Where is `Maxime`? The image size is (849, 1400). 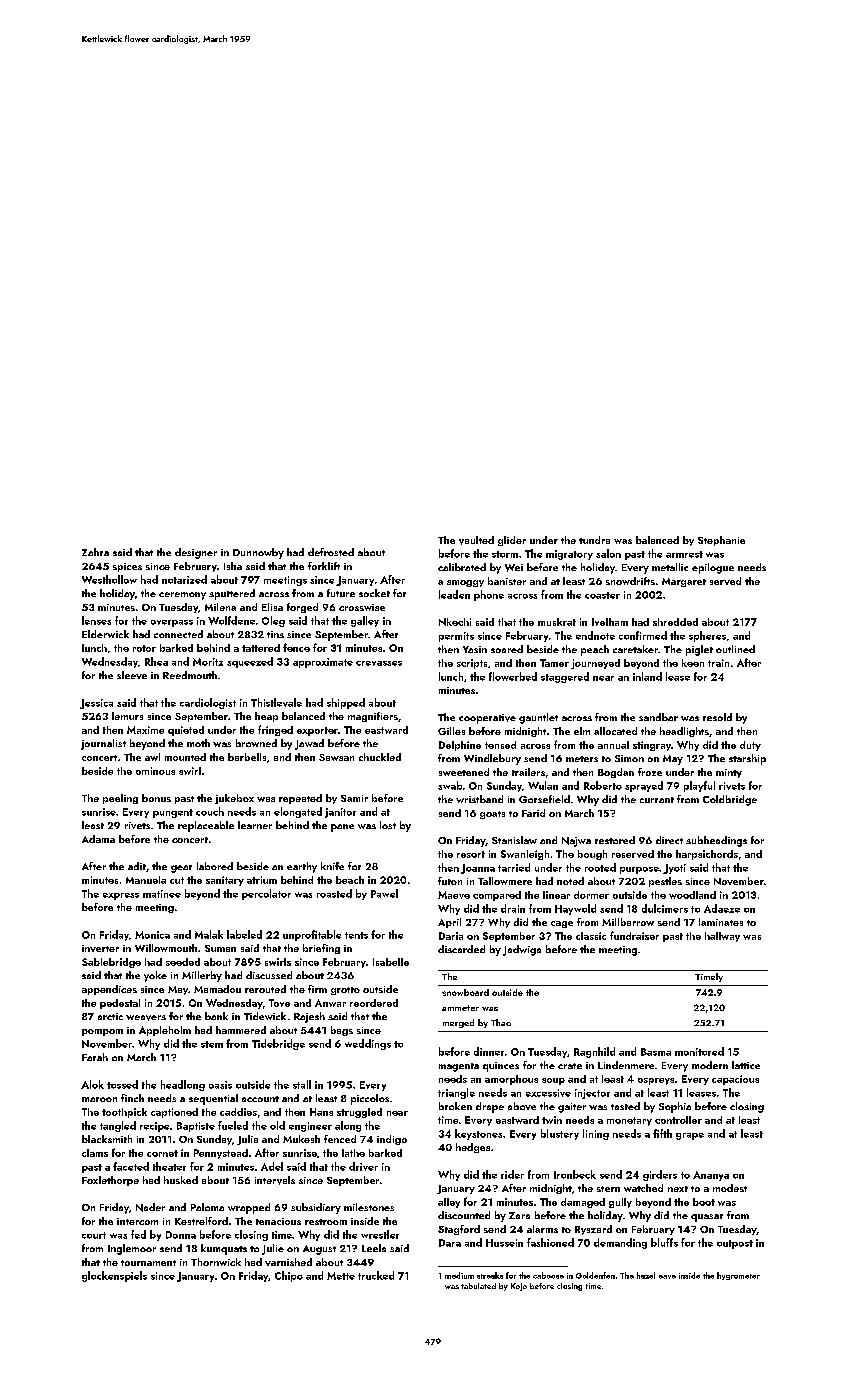 Maxime is located at coordinates (145, 730).
